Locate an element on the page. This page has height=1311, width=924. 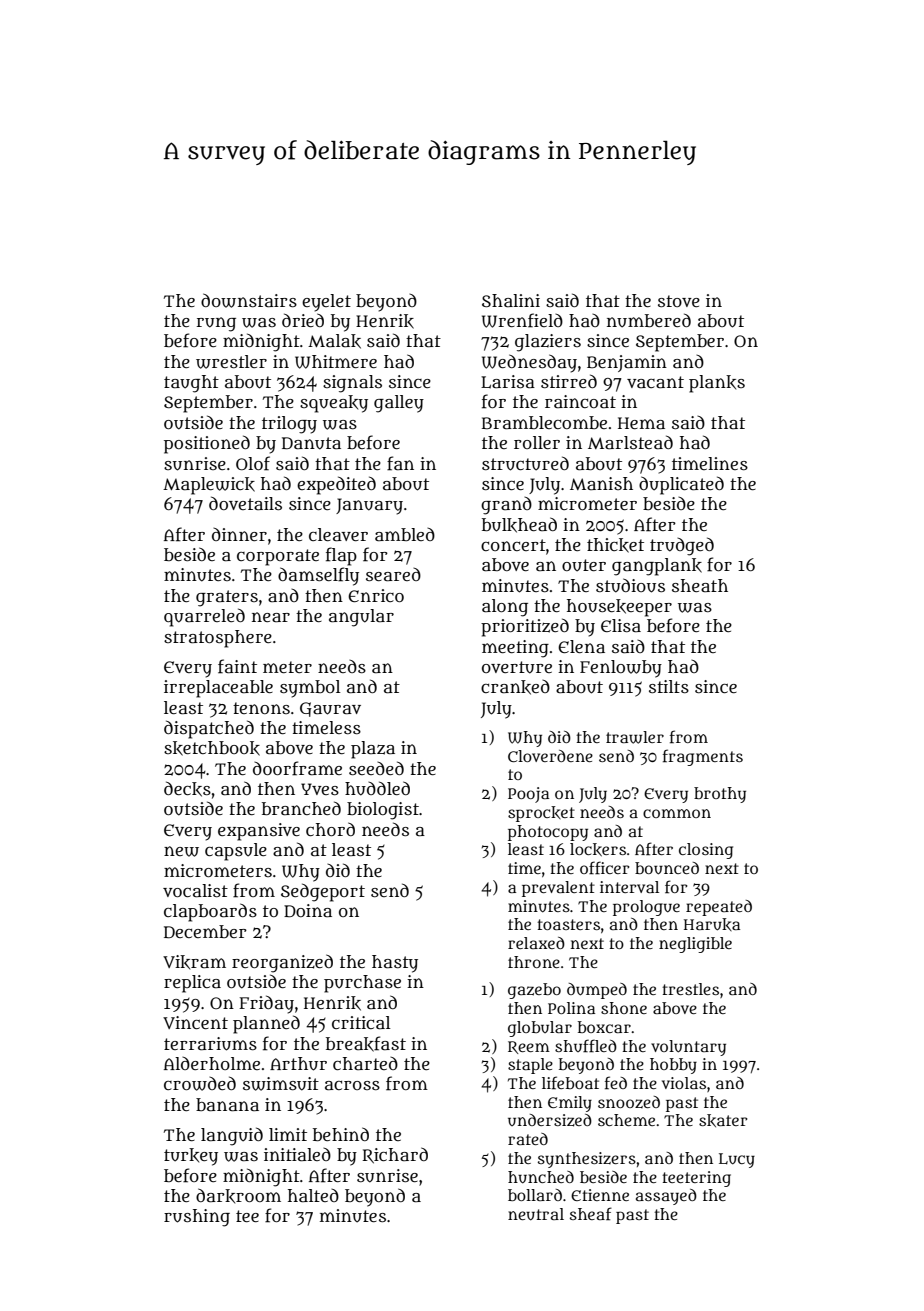
decks is located at coordinates (187, 789).
